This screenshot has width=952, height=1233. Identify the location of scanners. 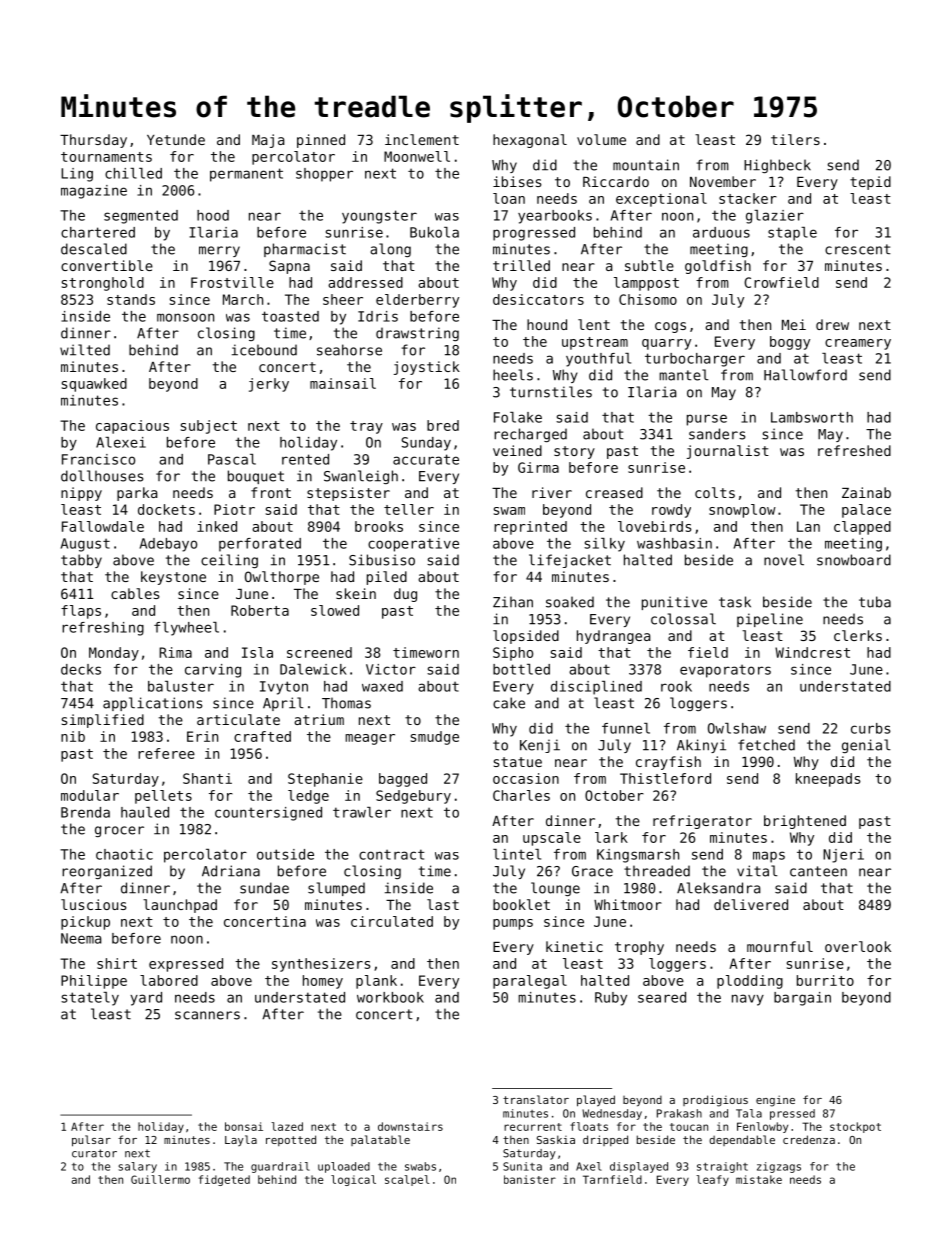
(207, 1015).
